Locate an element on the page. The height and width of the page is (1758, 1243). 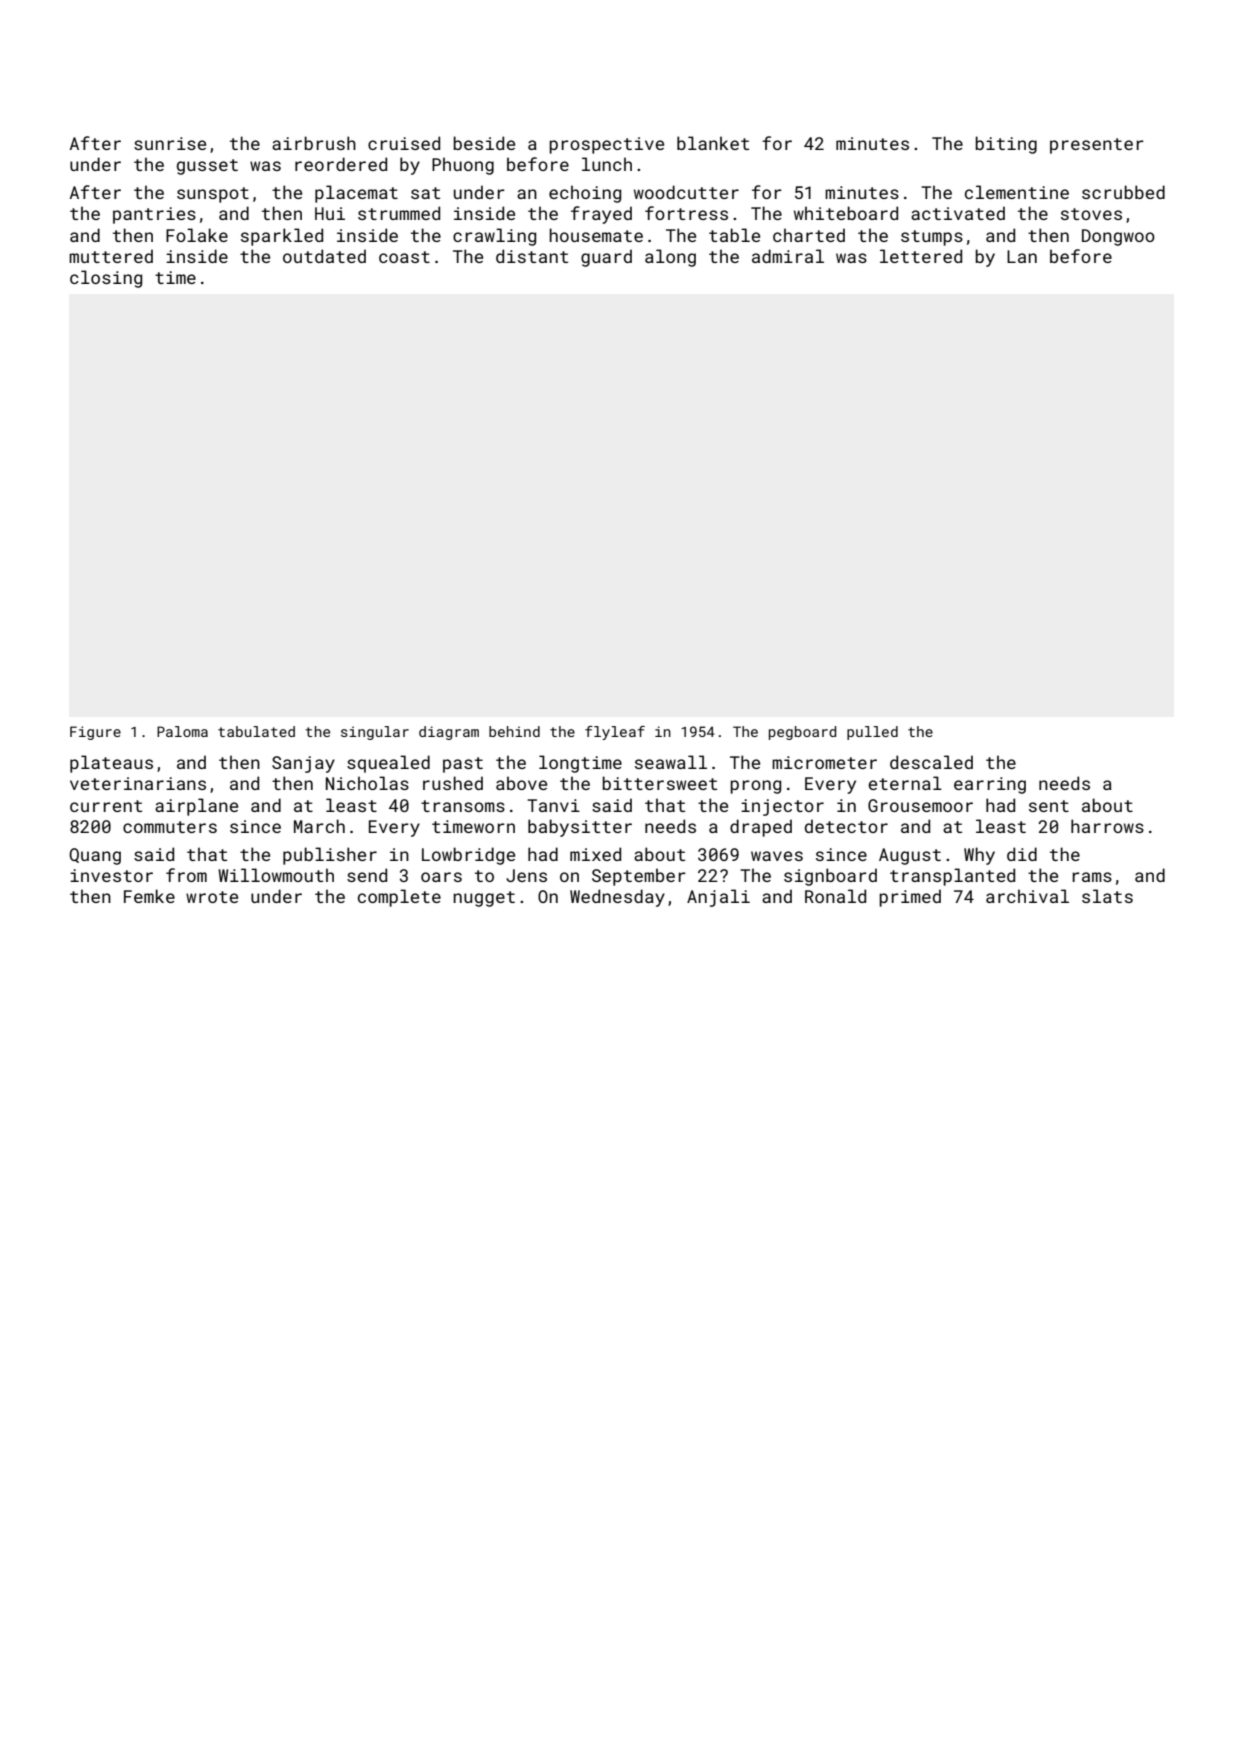
babysitter is located at coordinates (580, 828).
